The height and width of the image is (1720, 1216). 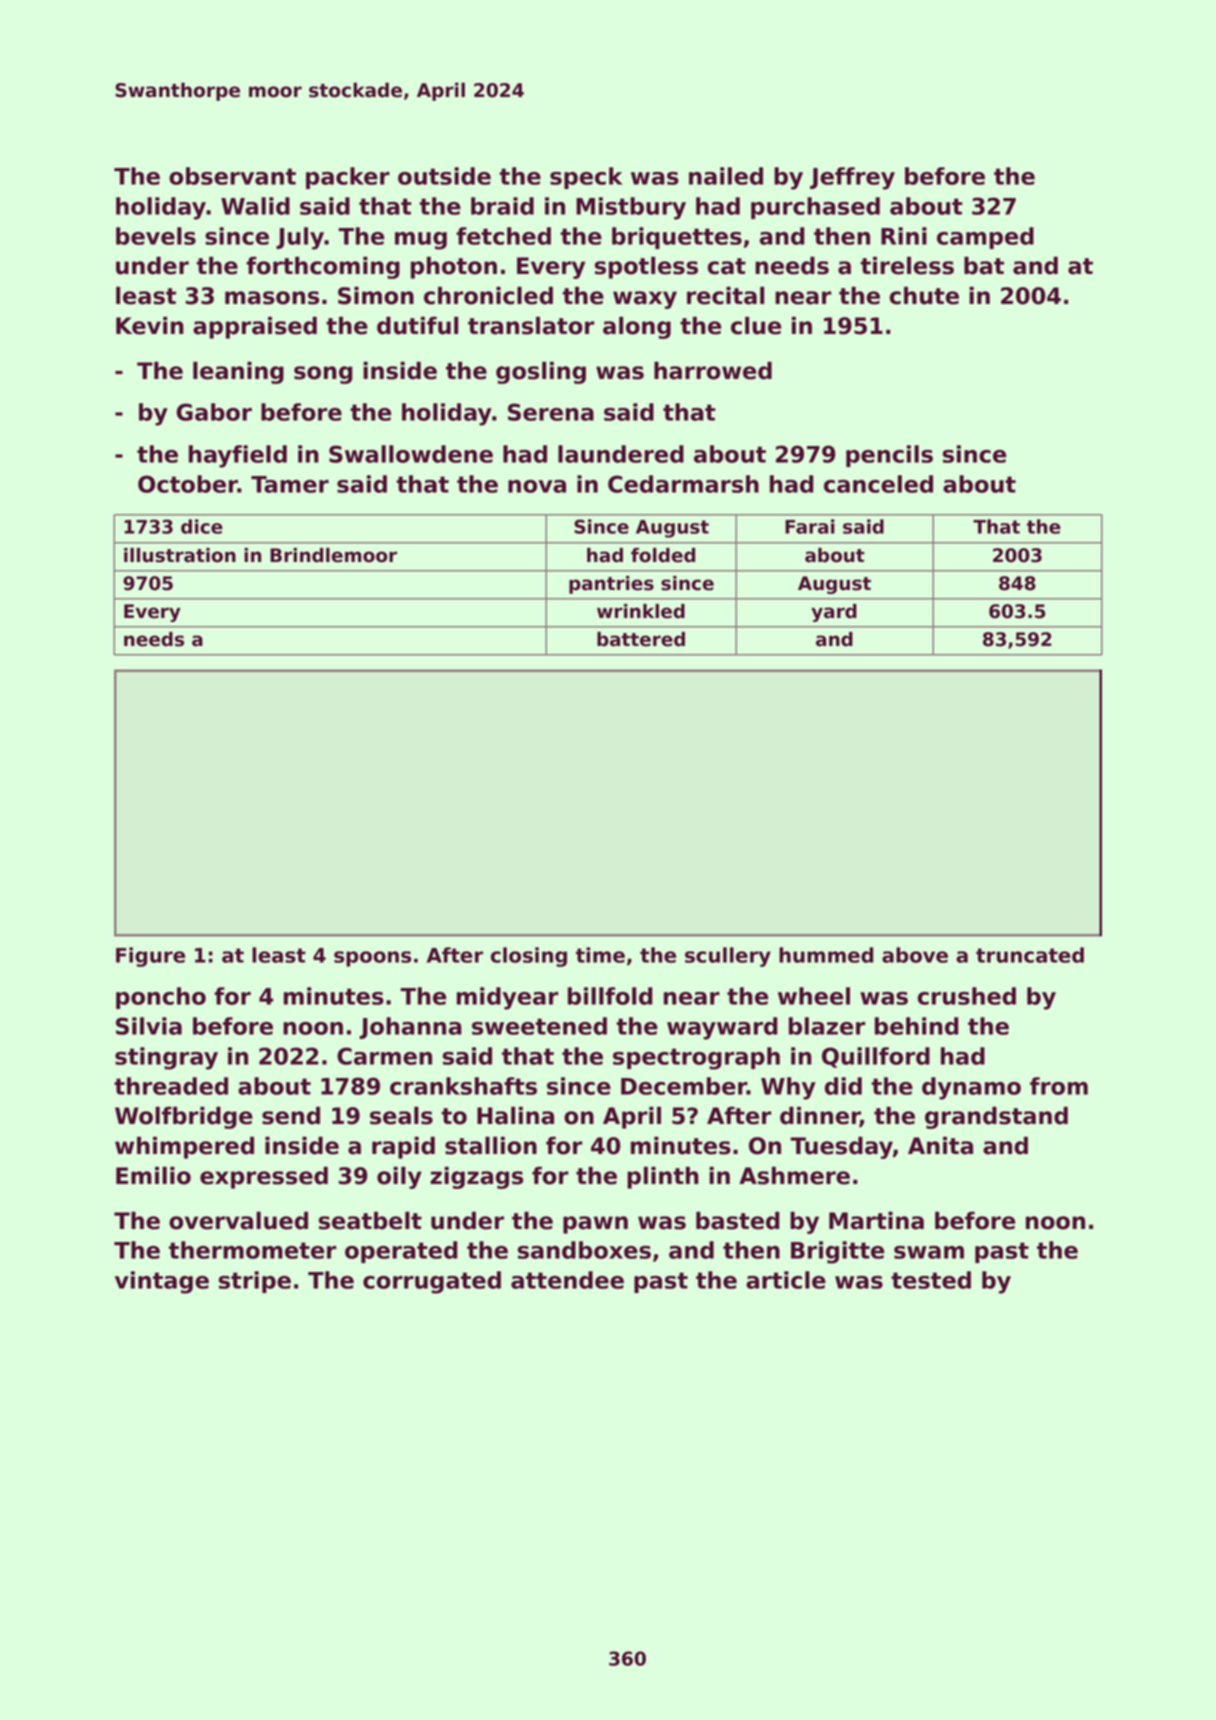 I want to click on illustration, so click(x=180, y=555).
